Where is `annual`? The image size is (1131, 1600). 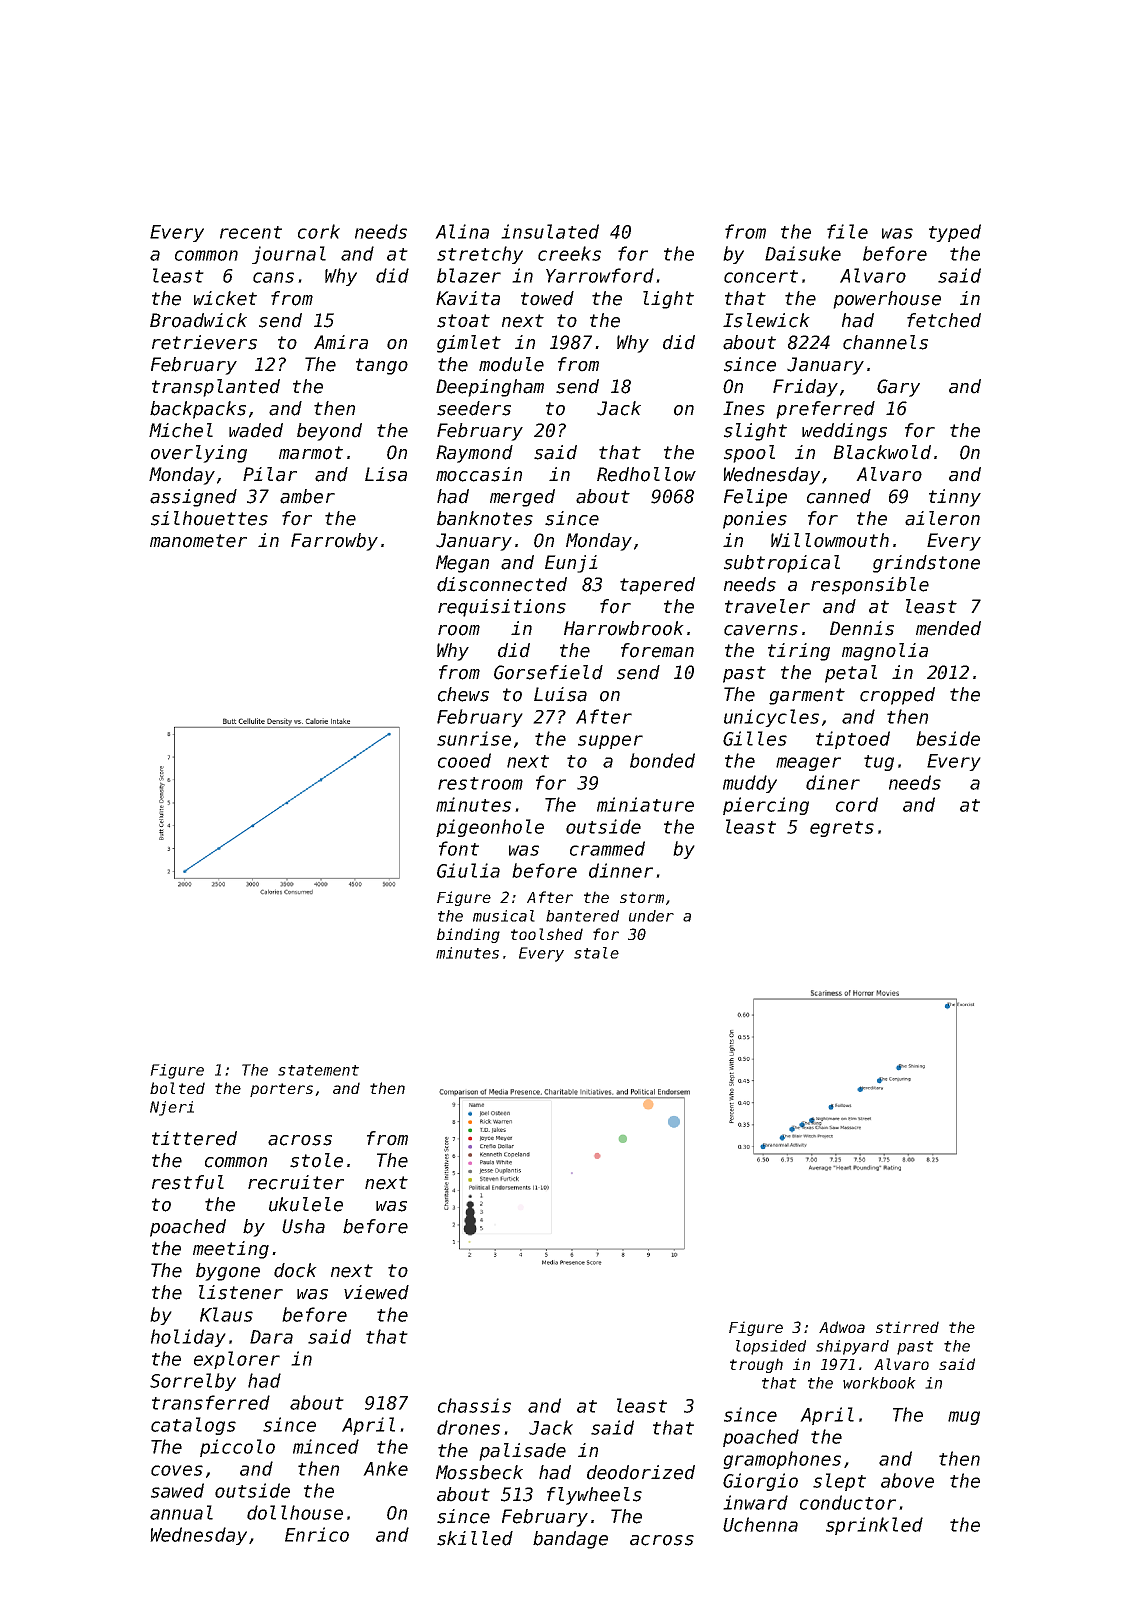
annual is located at coordinates (181, 1512).
